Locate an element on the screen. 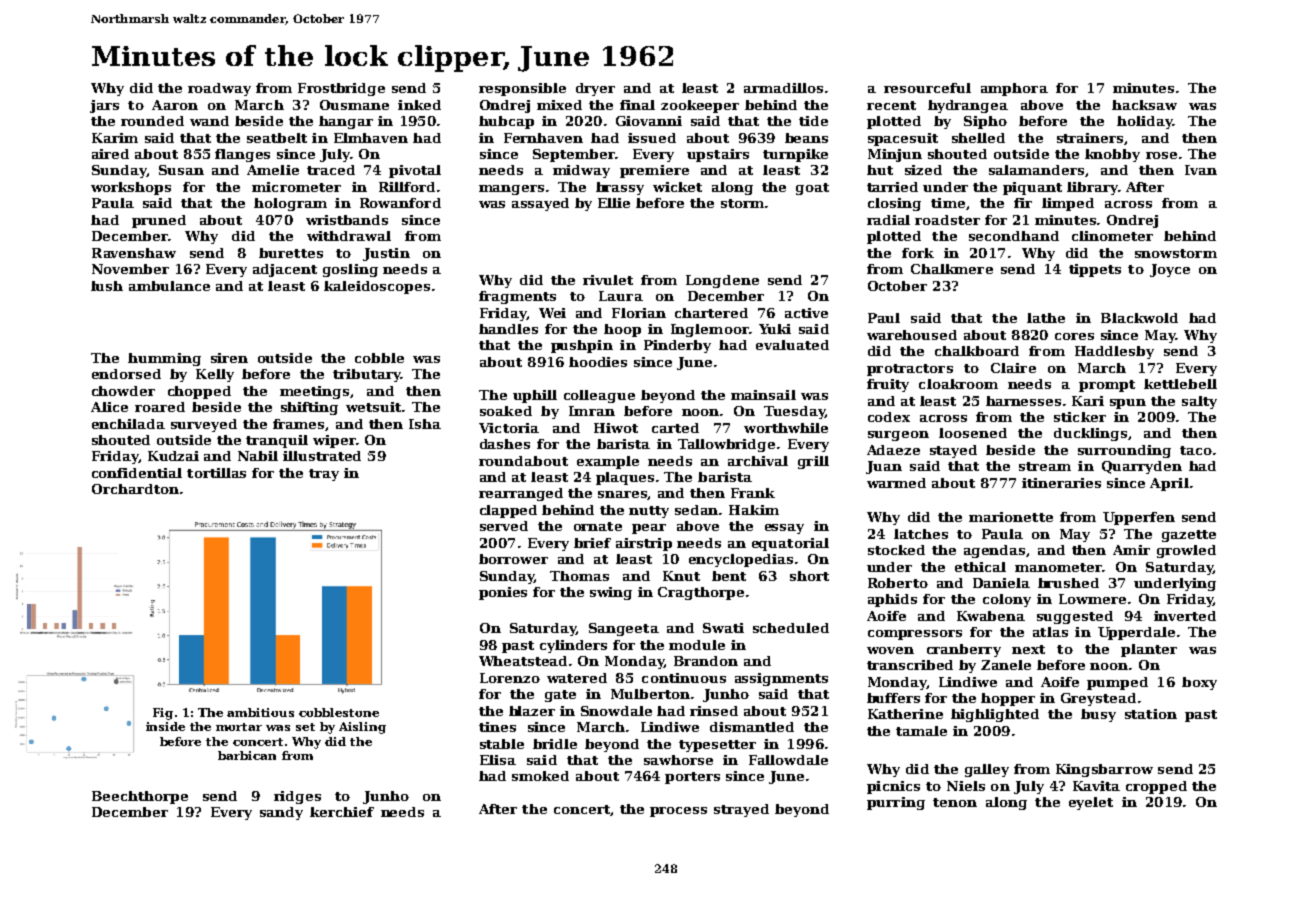  meetings is located at coordinates (314, 392).
